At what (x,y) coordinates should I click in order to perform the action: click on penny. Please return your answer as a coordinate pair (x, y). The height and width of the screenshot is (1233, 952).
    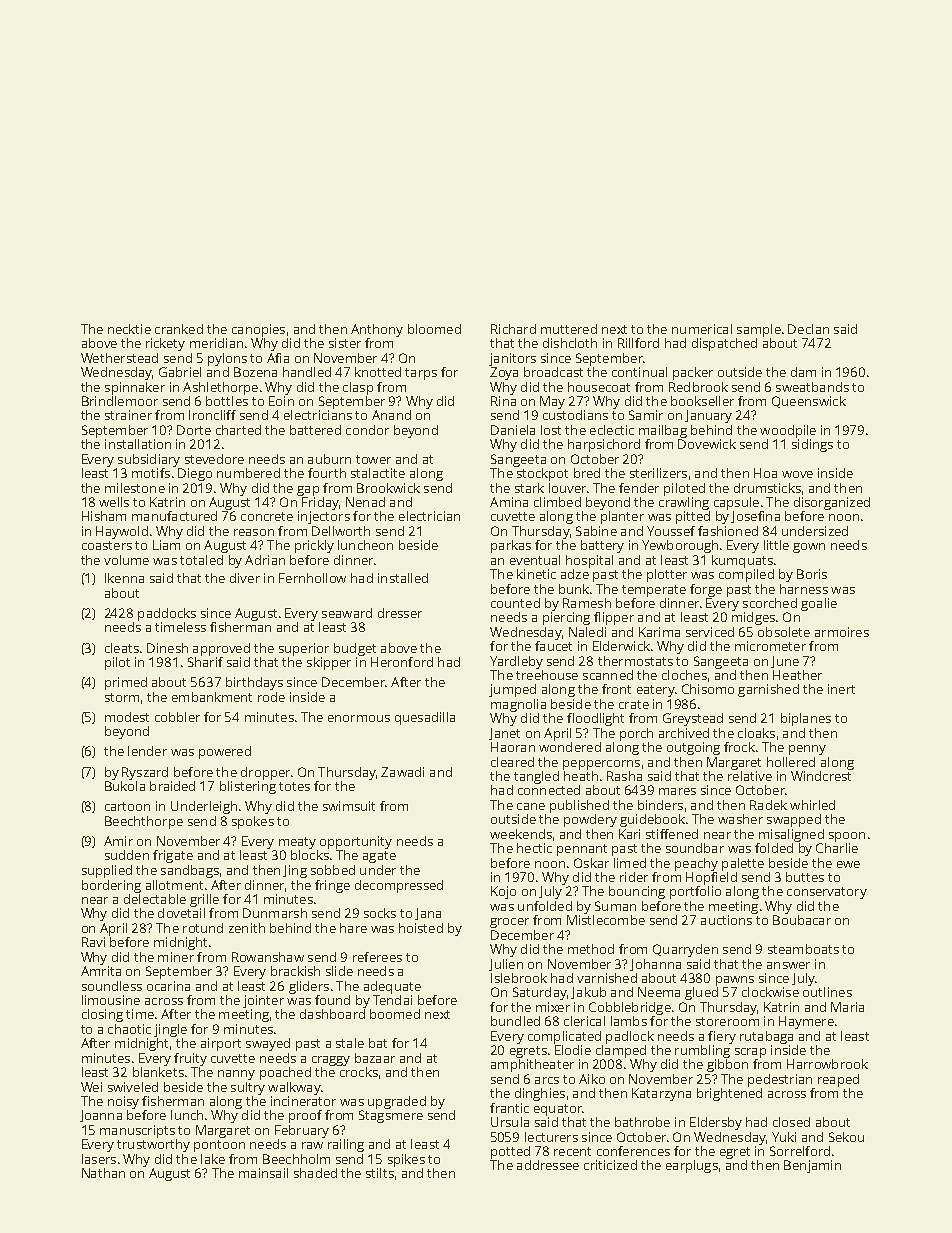
    Looking at the image, I should click on (807, 750).
